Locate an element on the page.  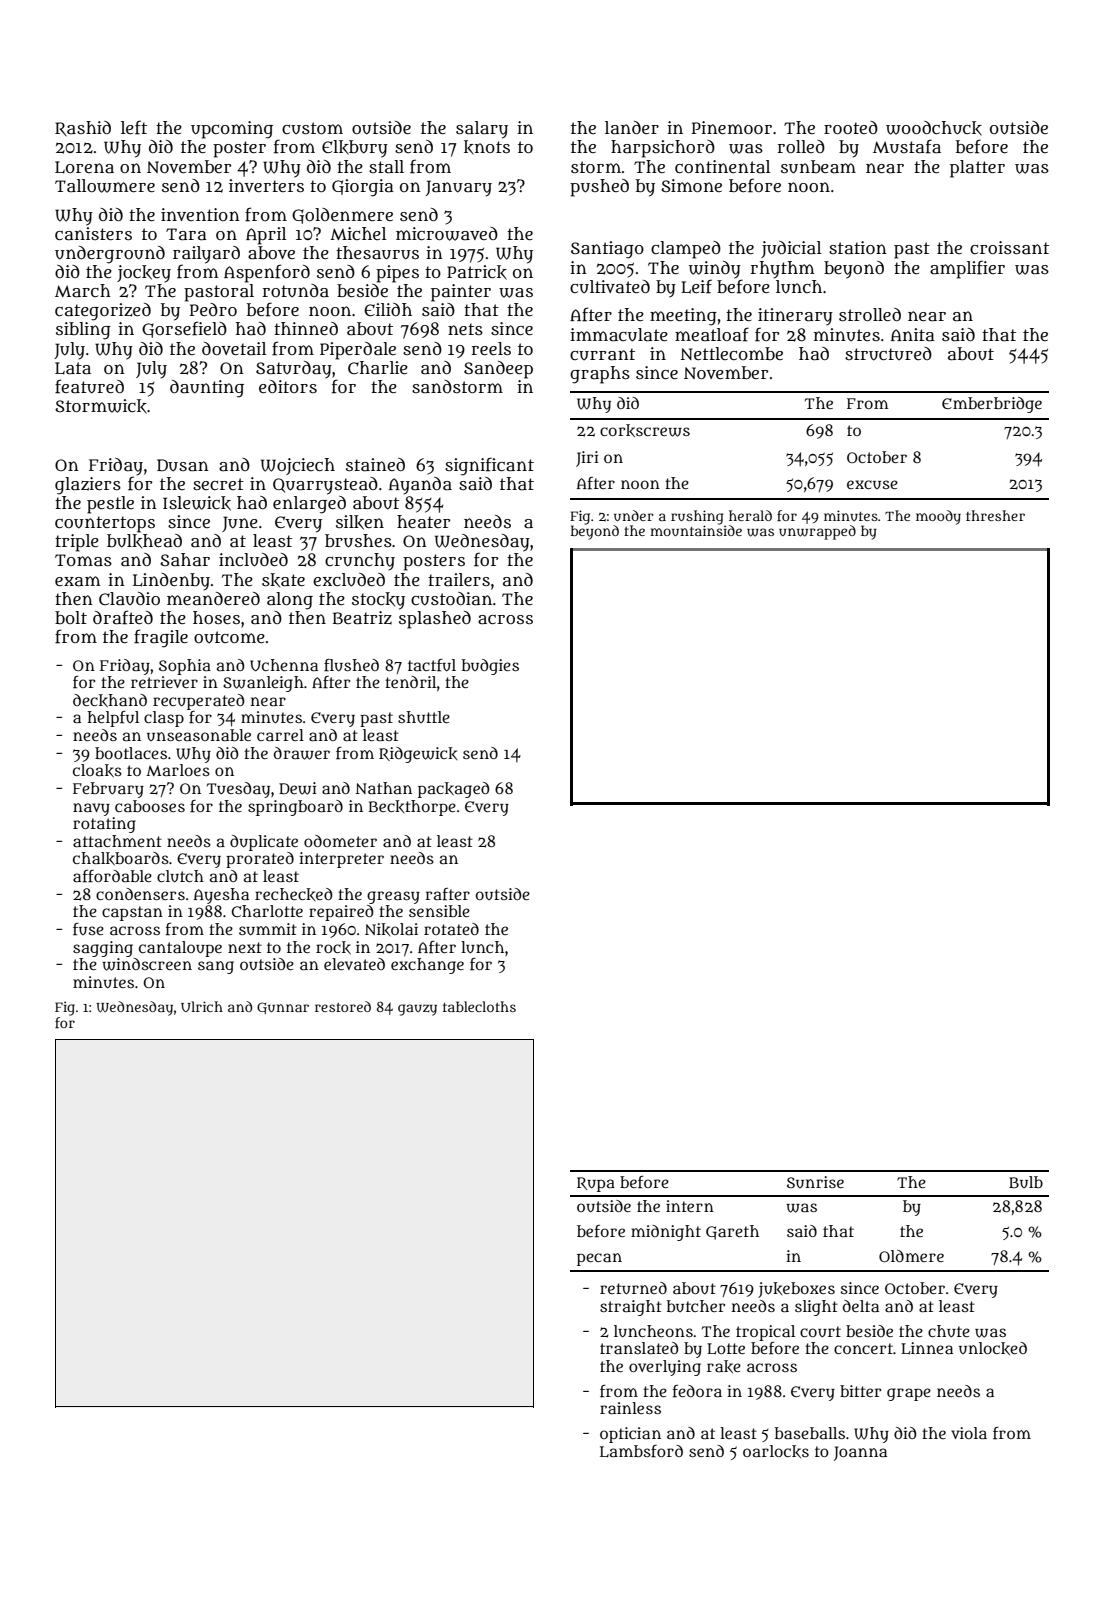
Nettlecombe is located at coordinates (732, 353).
